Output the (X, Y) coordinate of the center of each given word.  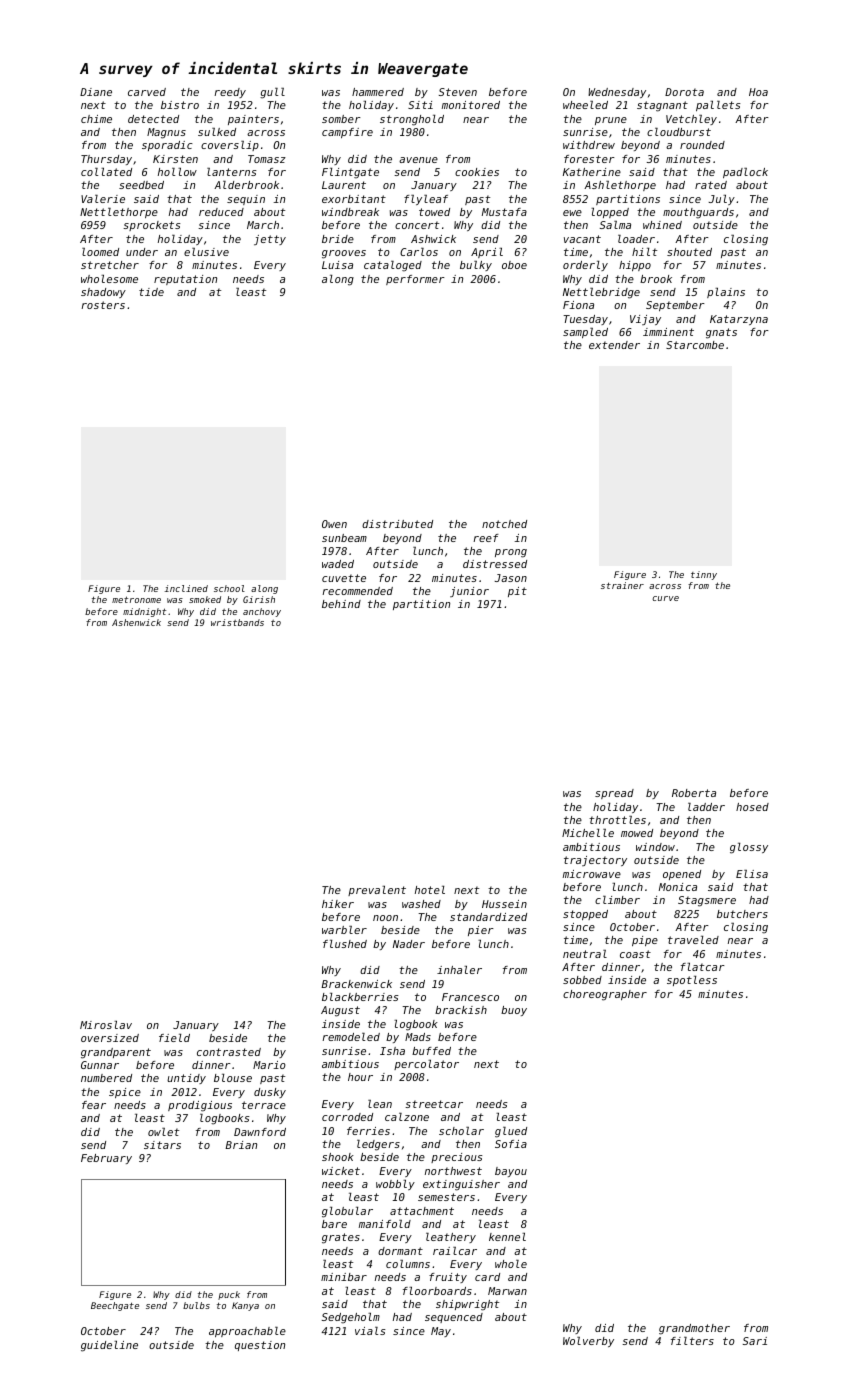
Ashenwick (136, 622)
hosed (752, 807)
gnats (721, 333)
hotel (430, 890)
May (441, 1332)
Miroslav (106, 1025)
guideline (109, 1346)
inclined (186, 588)
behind (341, 604)
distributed (397, 524)
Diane (96, 92)
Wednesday (617, 93)
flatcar (703, 967)
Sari (755, 1341)
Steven (458, 92)
